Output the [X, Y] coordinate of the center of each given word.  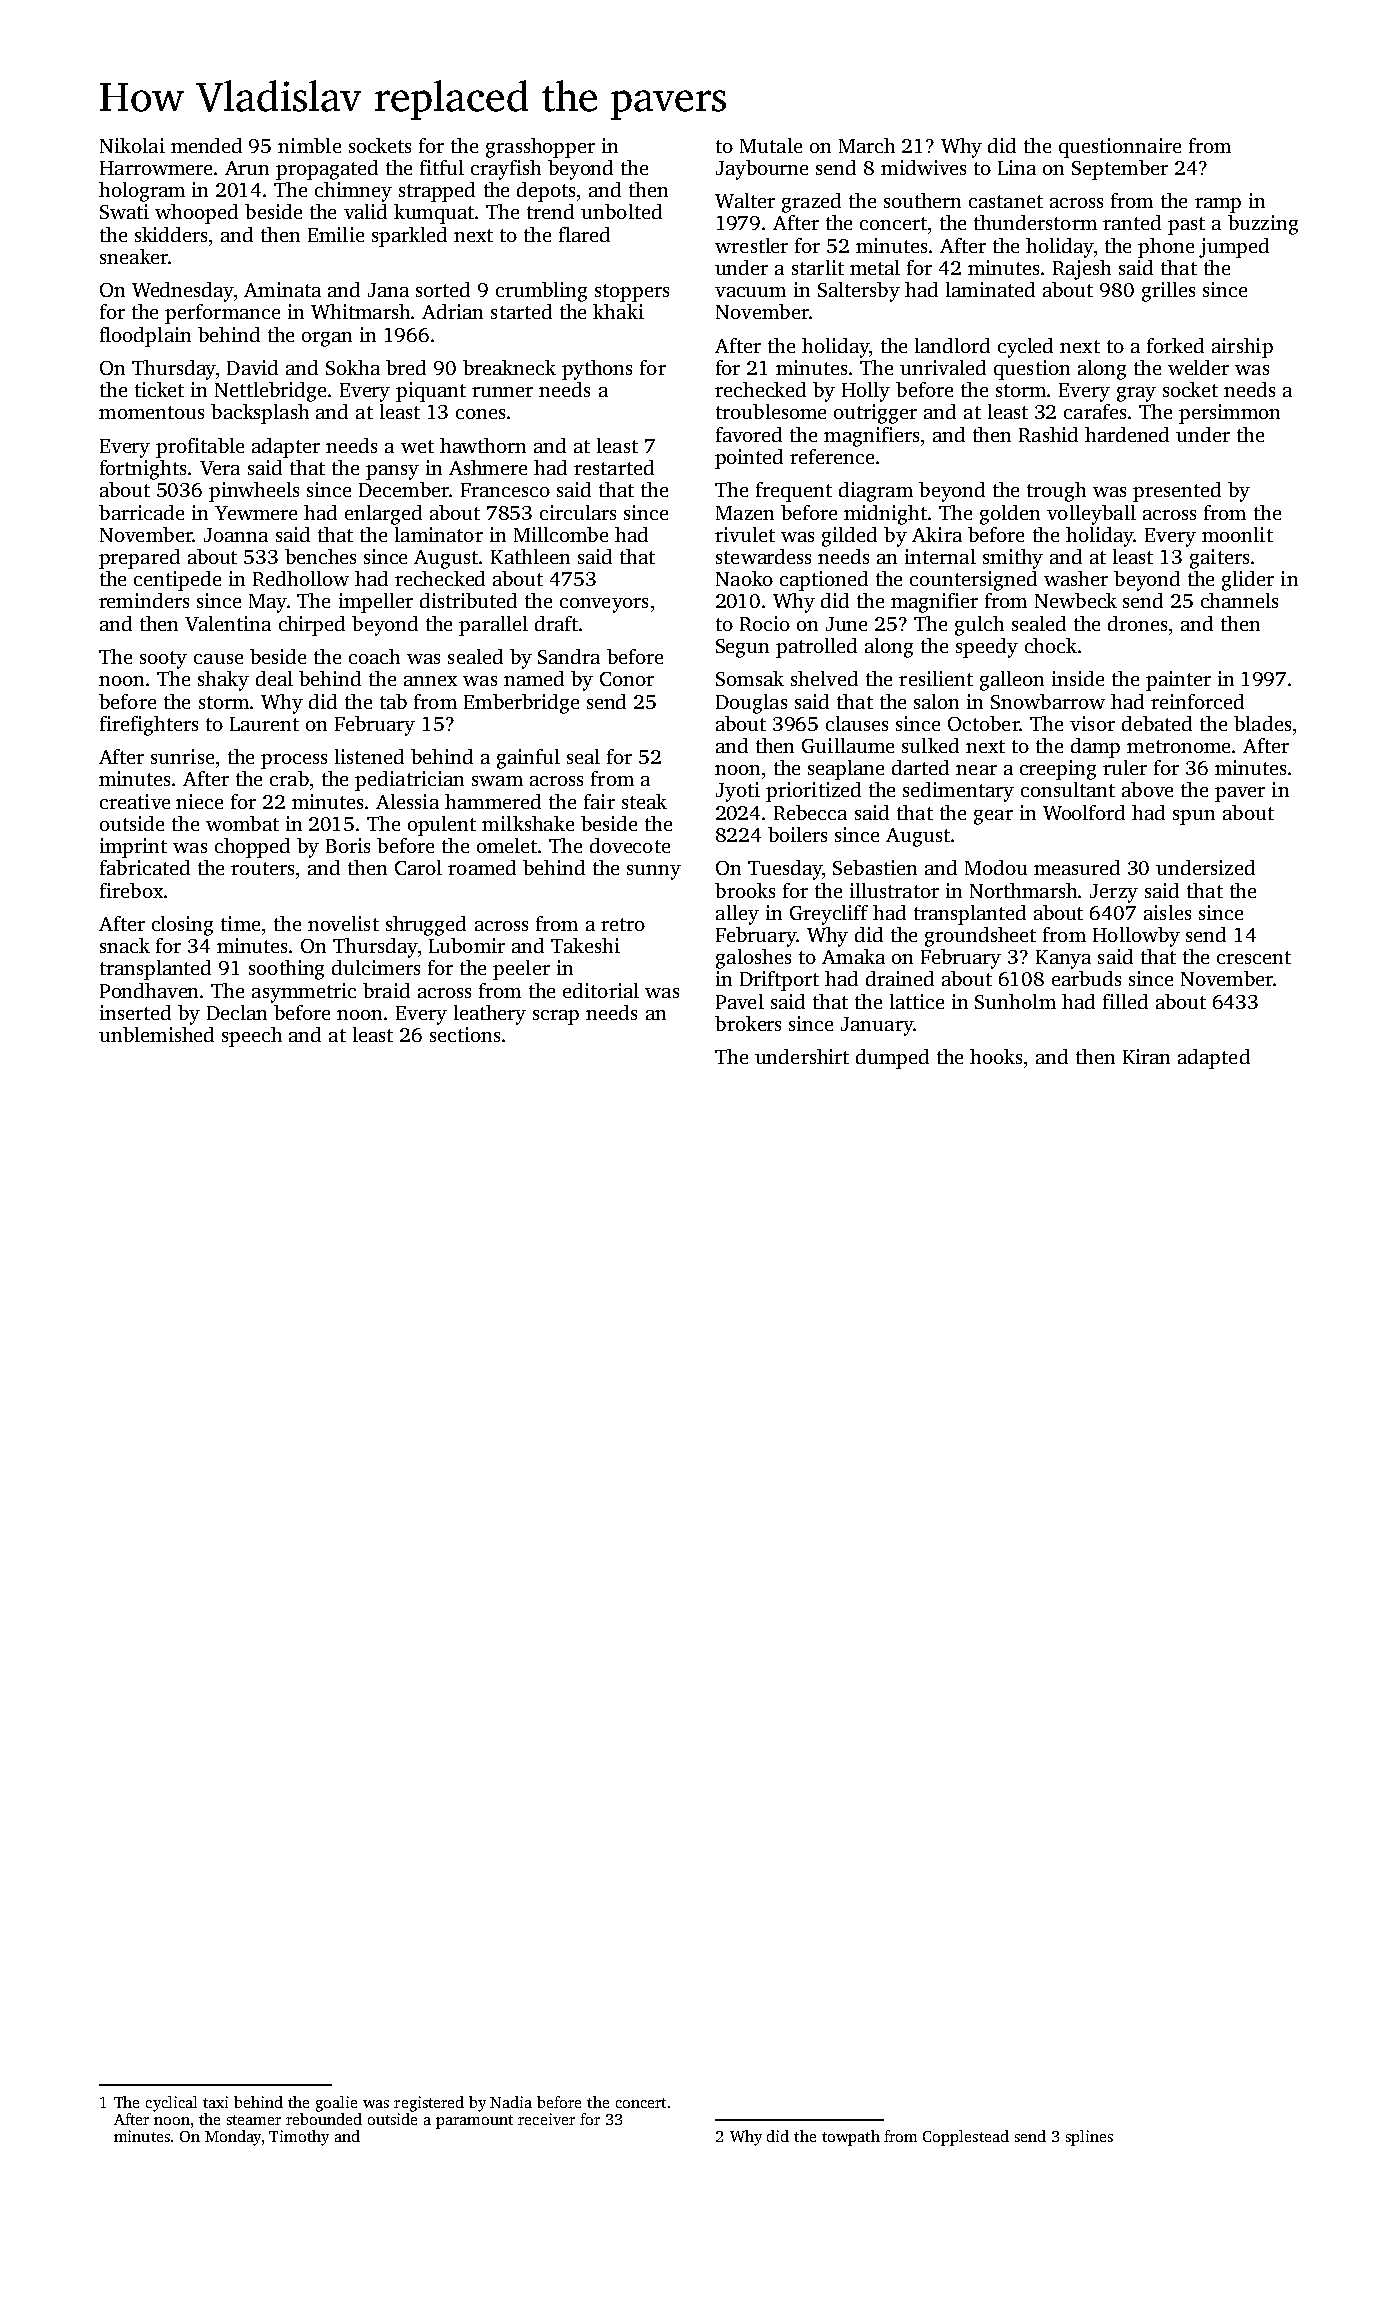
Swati [124, 211]
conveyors [604, 605]
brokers [748, 1023]
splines [1089, 2138]
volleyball [1091, 515]
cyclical [171, 2104]
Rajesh [1082, 270]
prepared [139, 559]
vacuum [750, 292]
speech [252, 1037]
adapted [1214, 1059]
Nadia [511, 2102]
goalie [336, 2104]
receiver [546, 2119]
